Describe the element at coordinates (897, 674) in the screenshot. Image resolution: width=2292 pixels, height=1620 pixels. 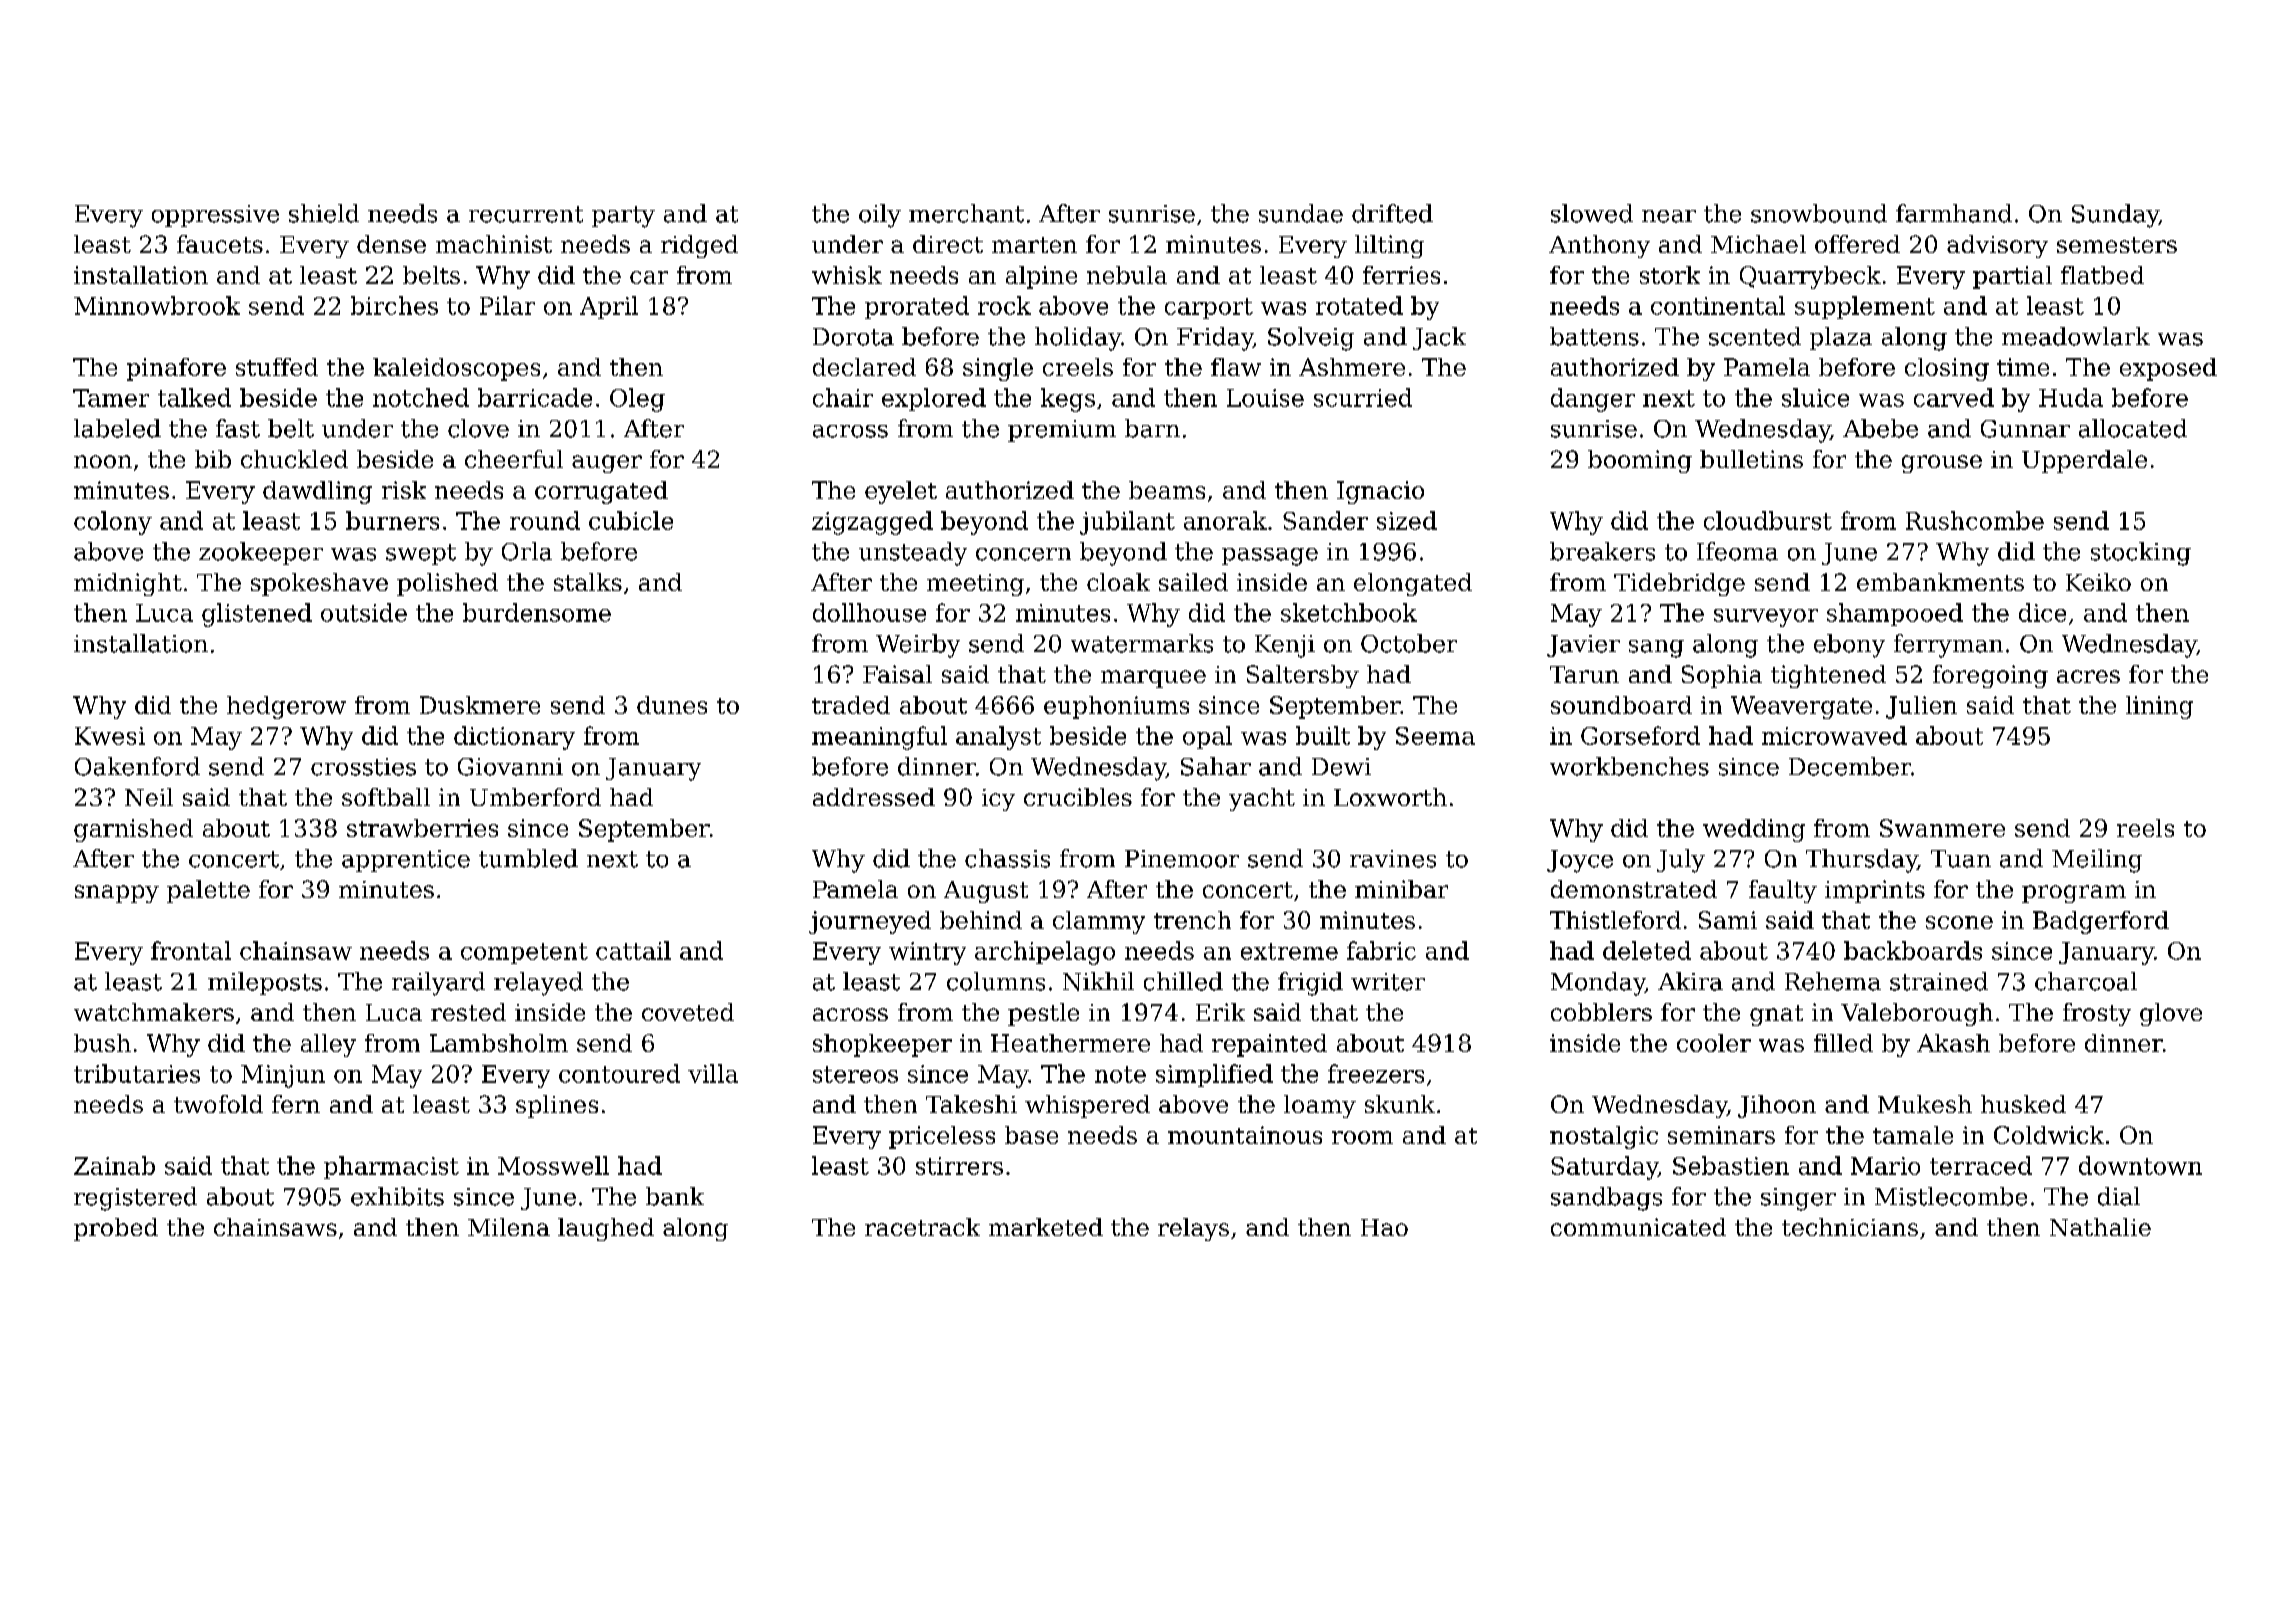
I see `Faisal` at that location.
